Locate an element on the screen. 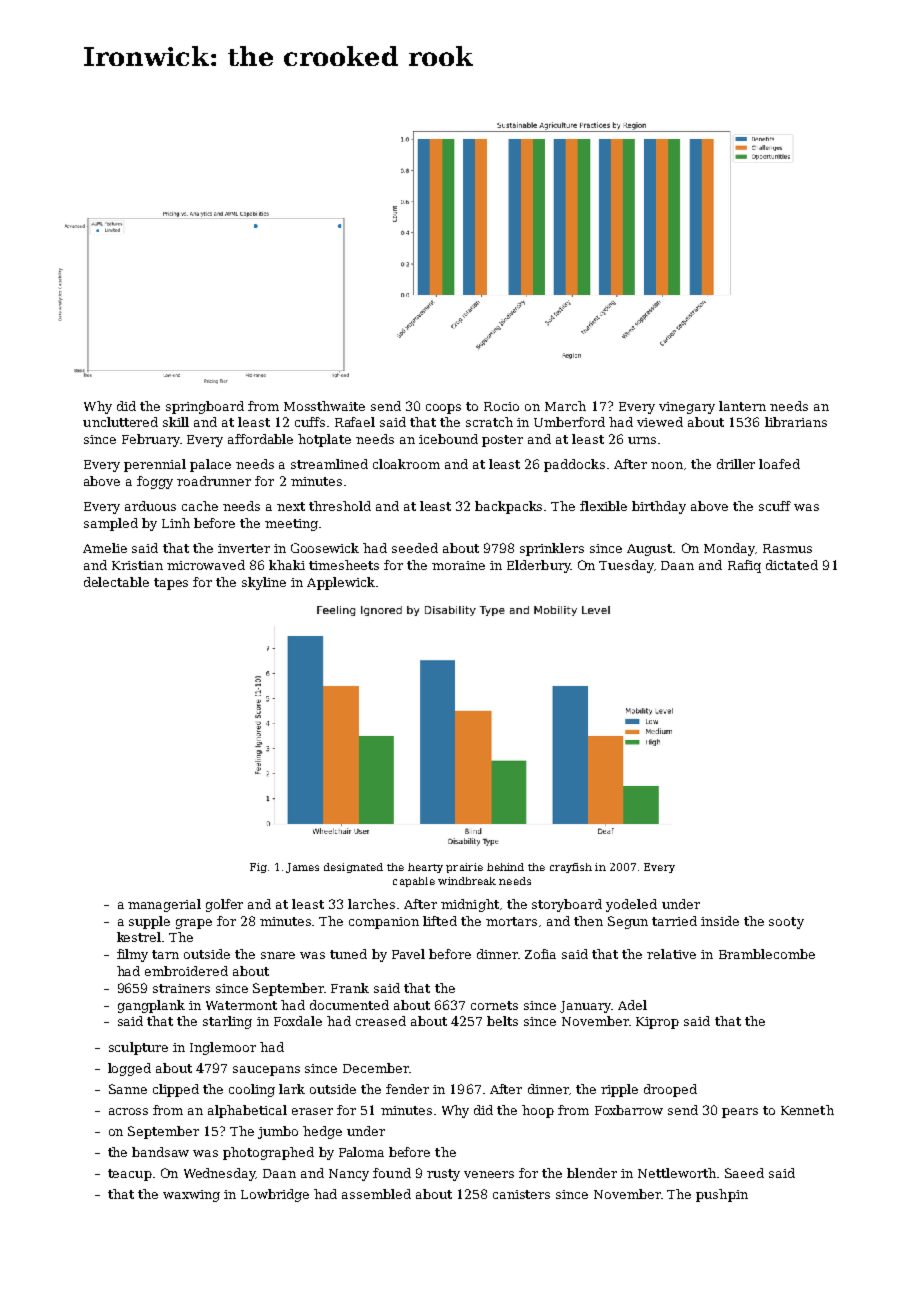 The width and height of the screenshot is (924, 1308). Adel is located at coordinates (632, 1005).
